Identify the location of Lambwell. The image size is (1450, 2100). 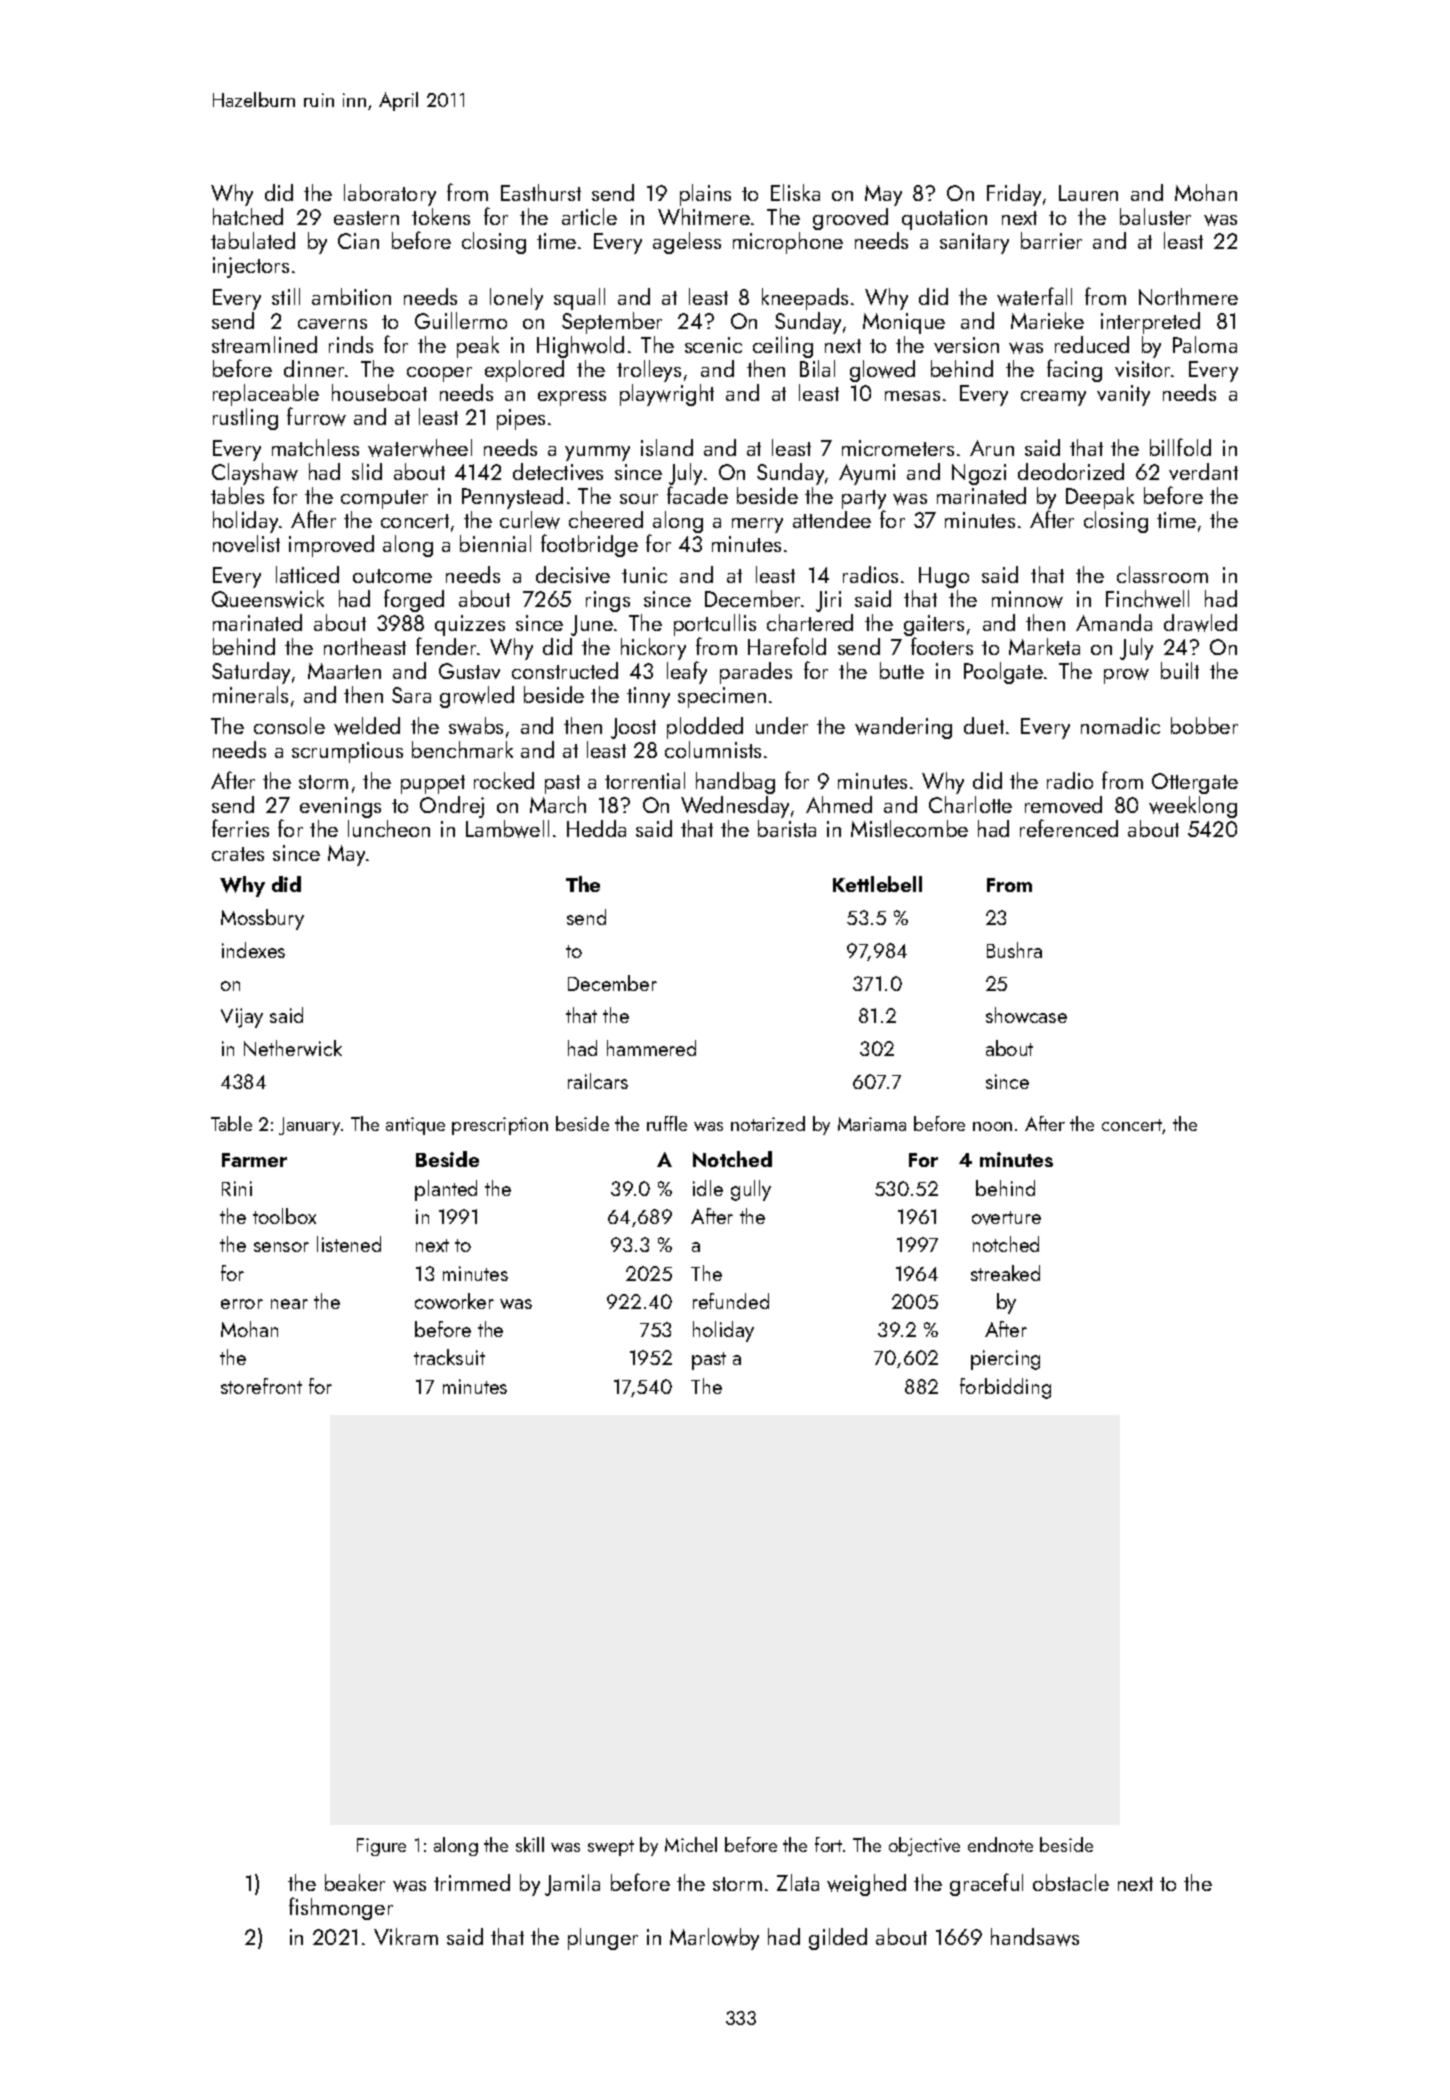
(507, 829).
